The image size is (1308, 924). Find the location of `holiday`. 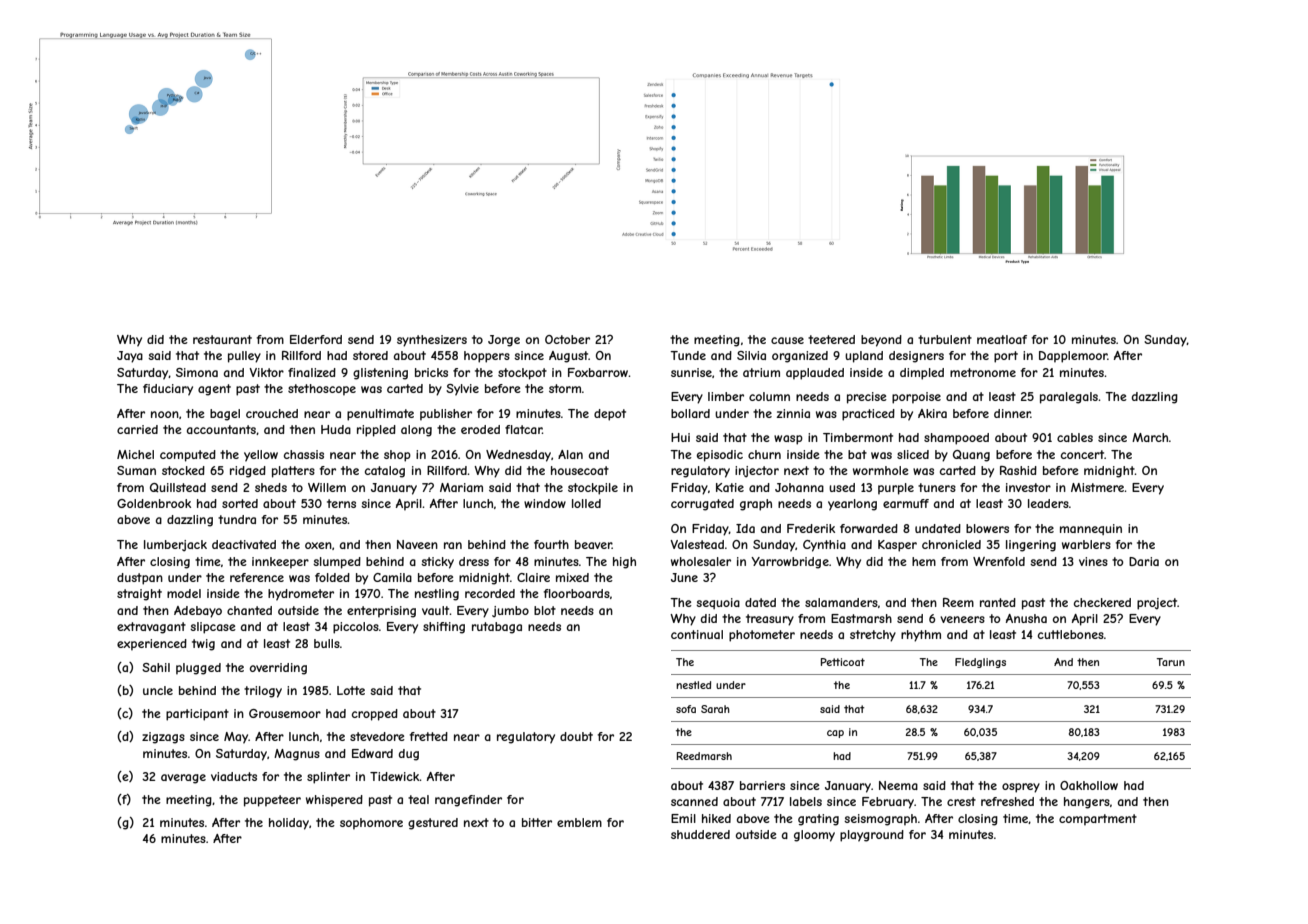

holiday is located at coordinates (289, 824).
